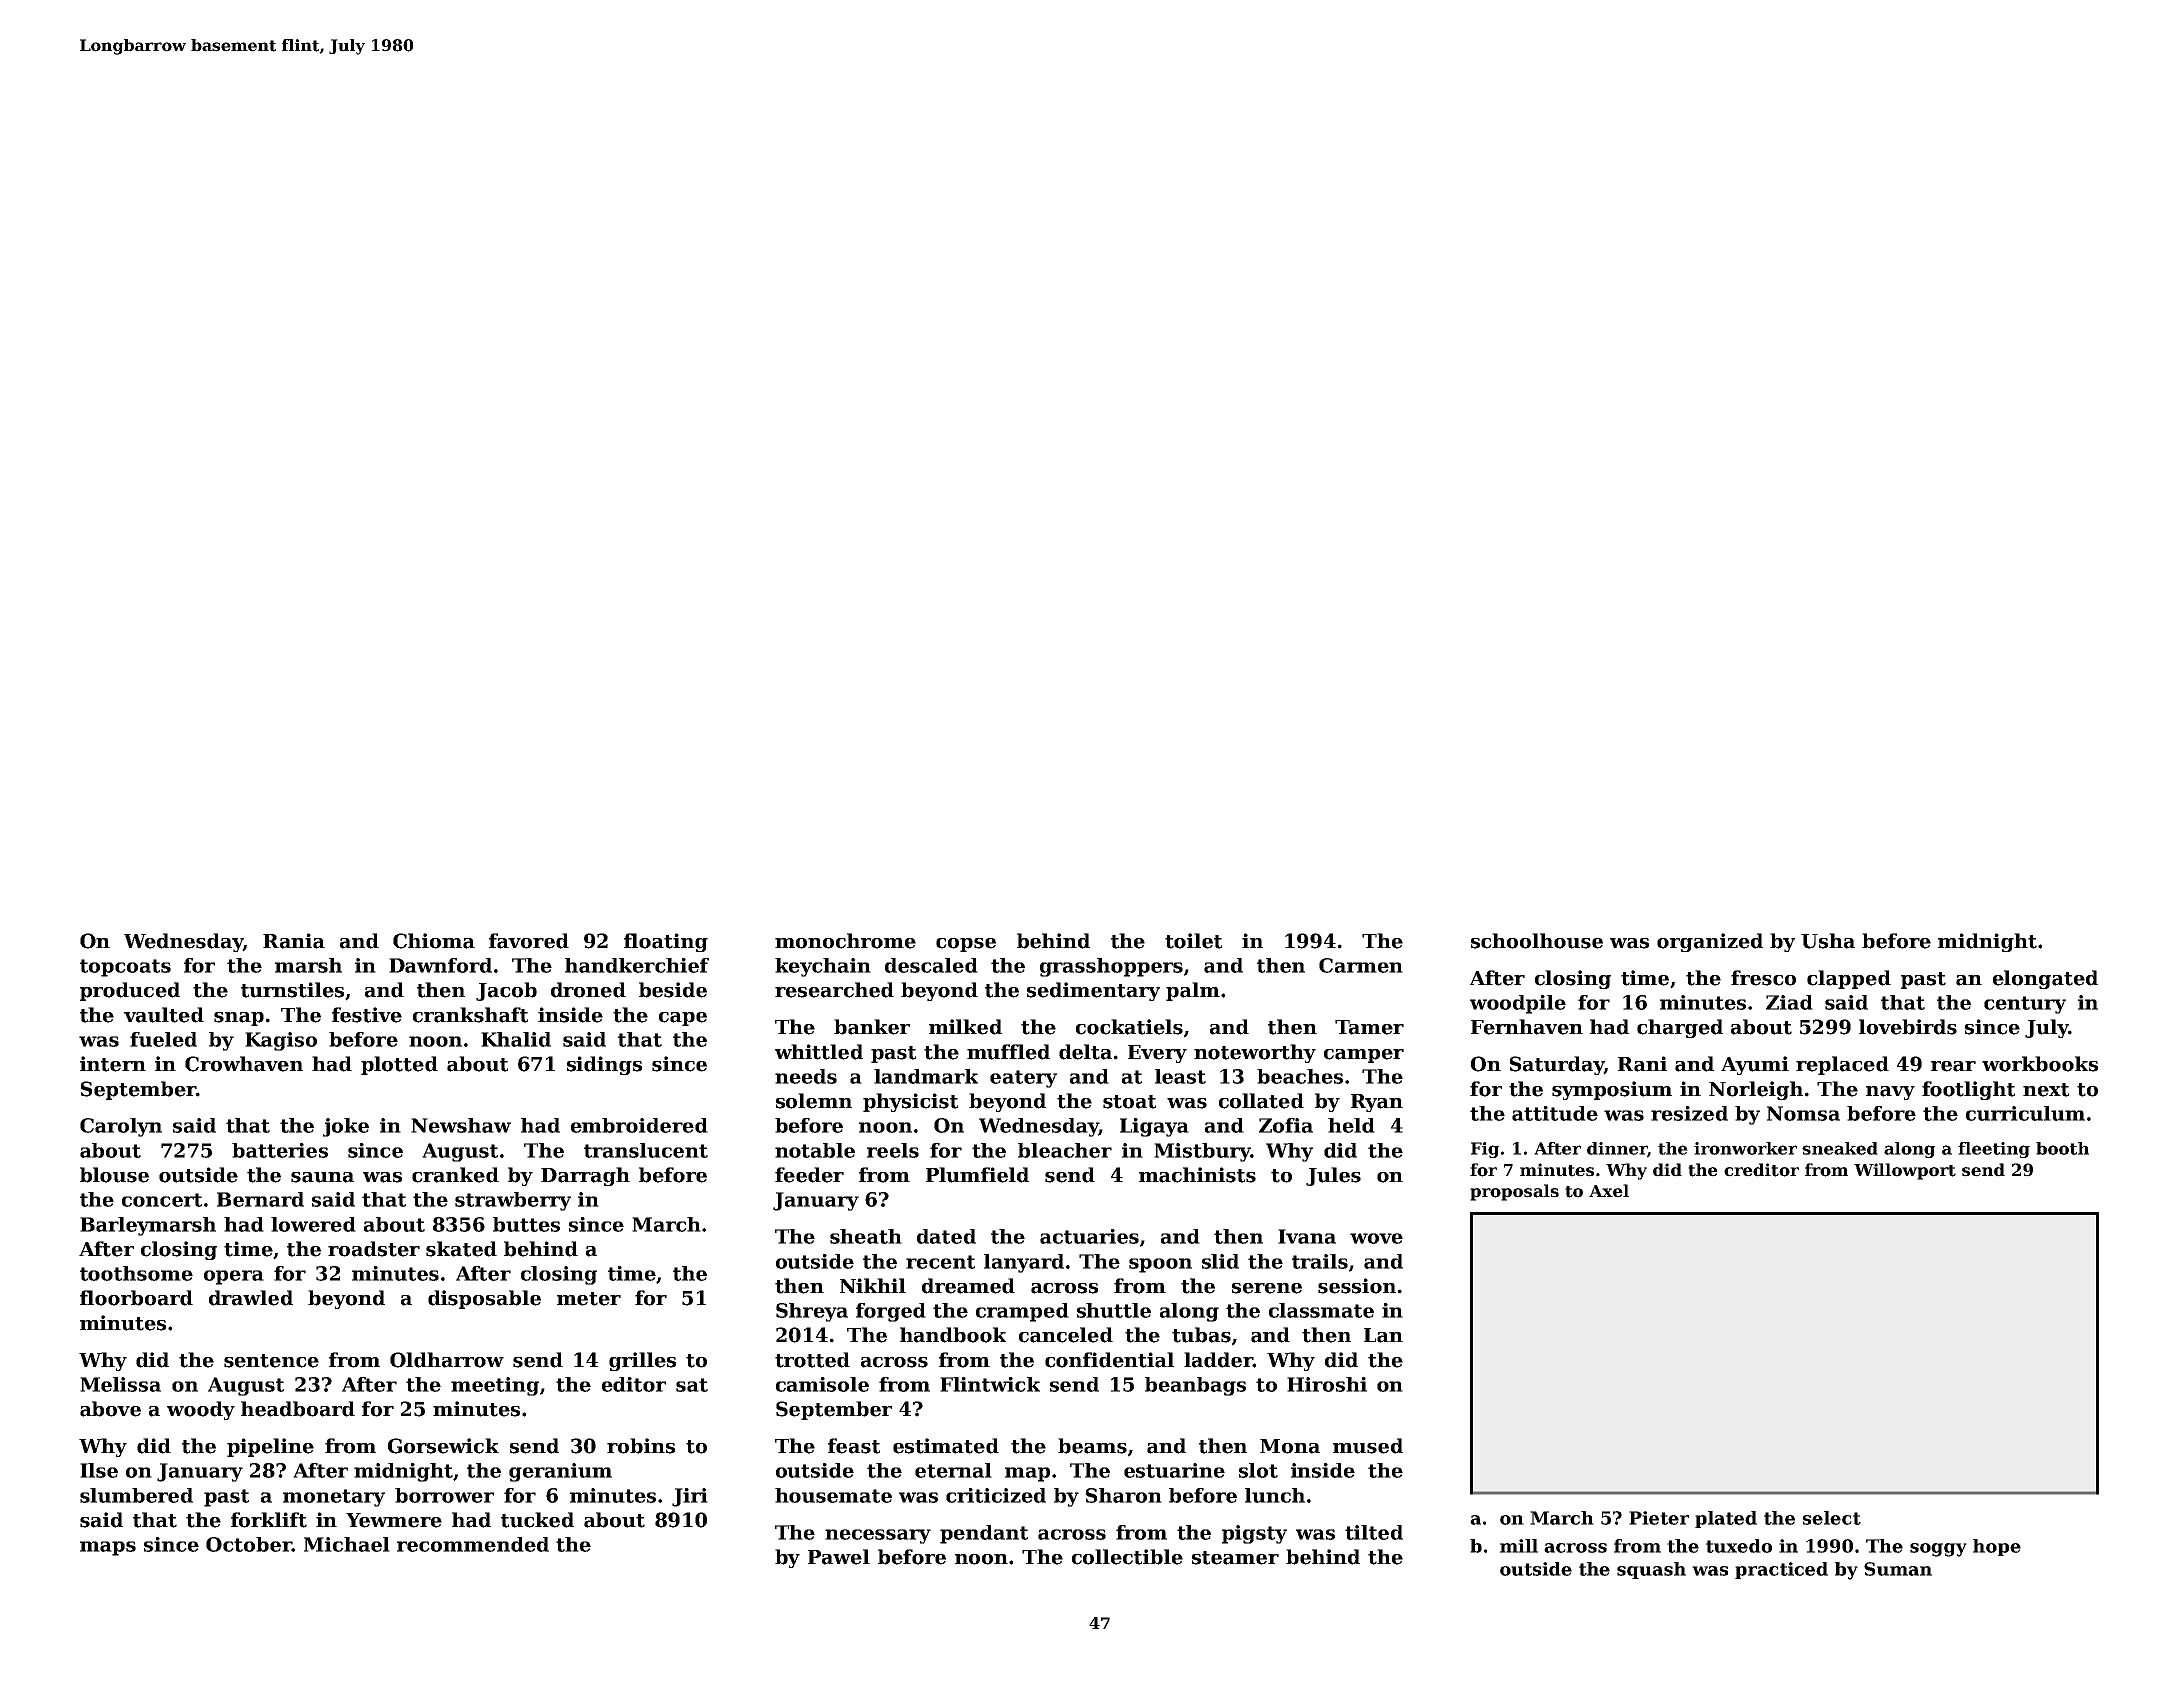 This document has height=1683, width=2178. I want to click on housemate, so click(833, 1495).
